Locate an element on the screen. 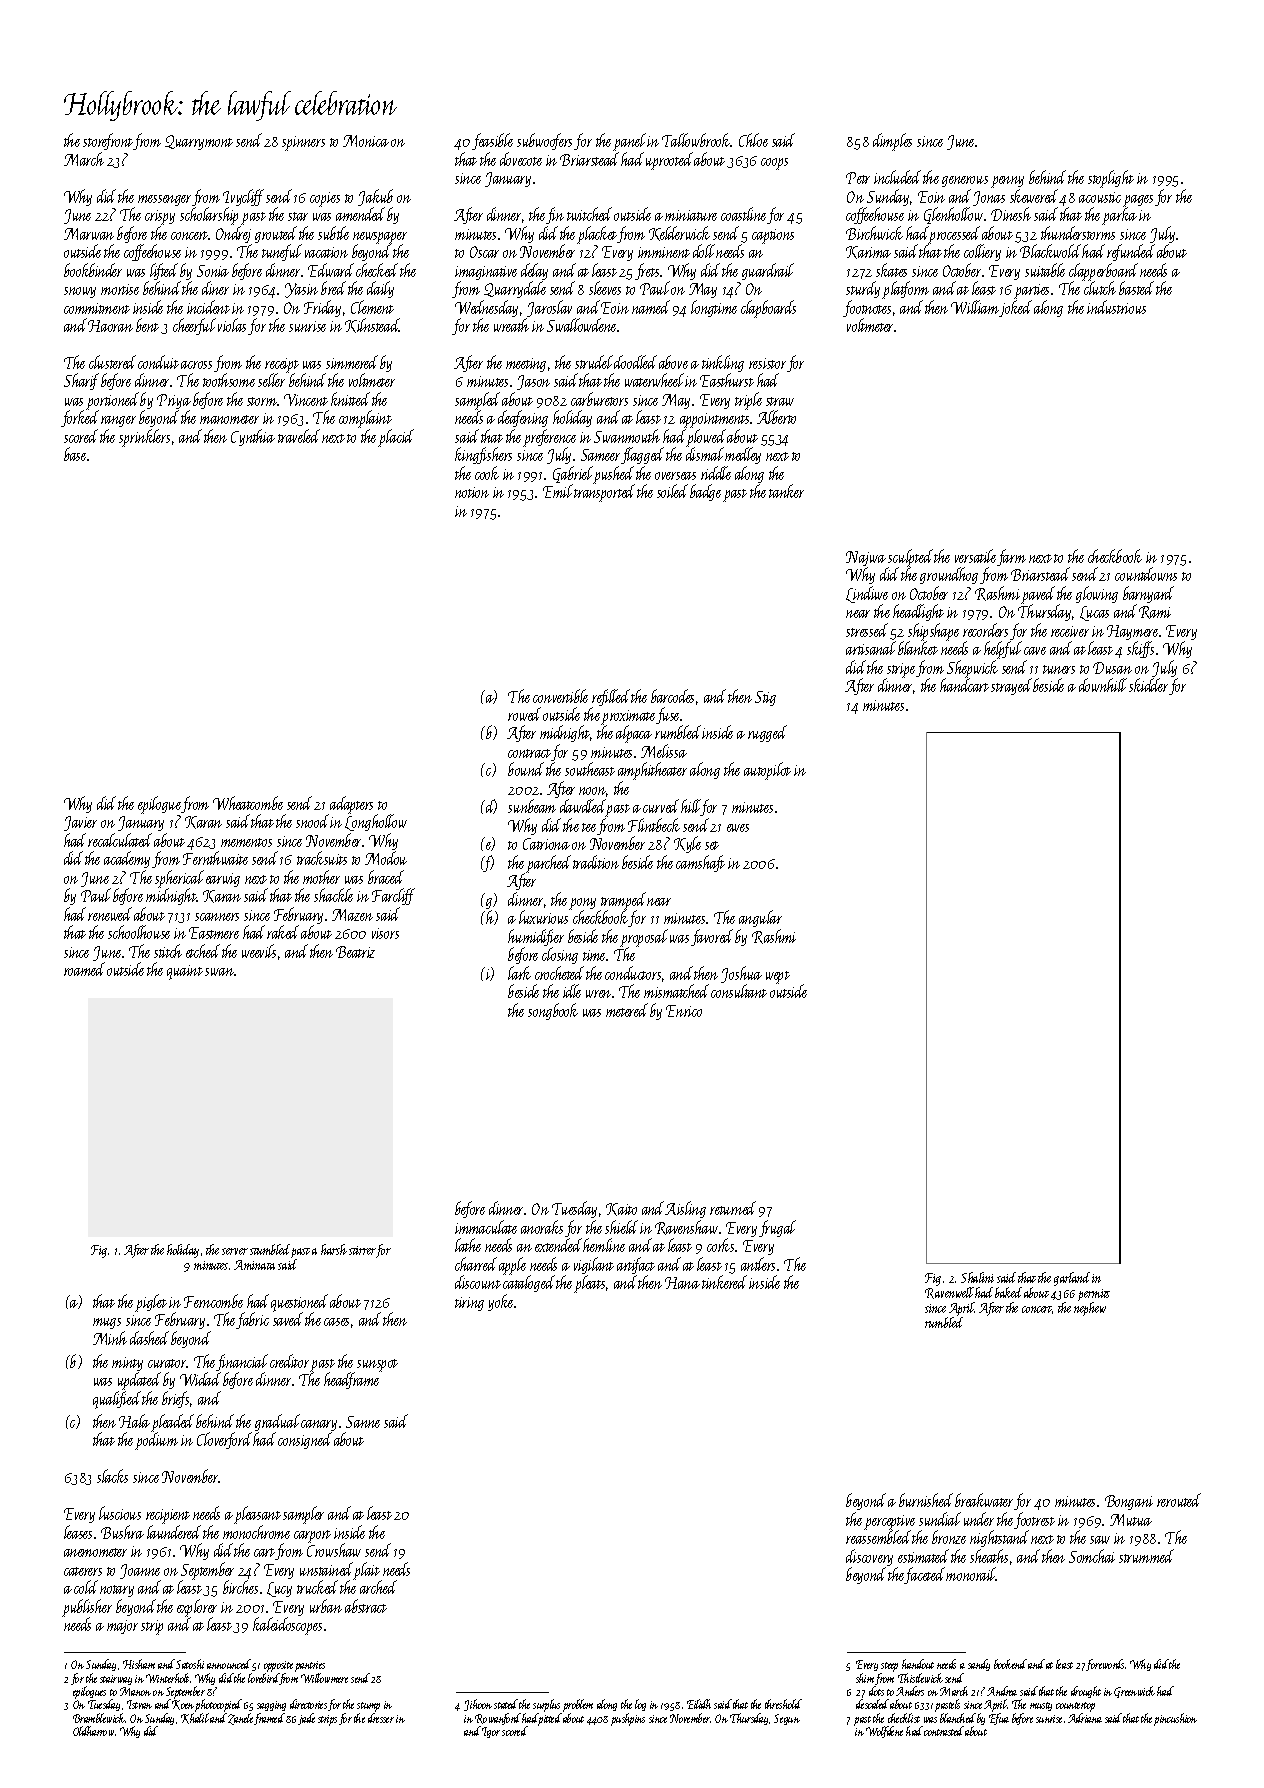  skidder is located at coordinates (1148, 685).
